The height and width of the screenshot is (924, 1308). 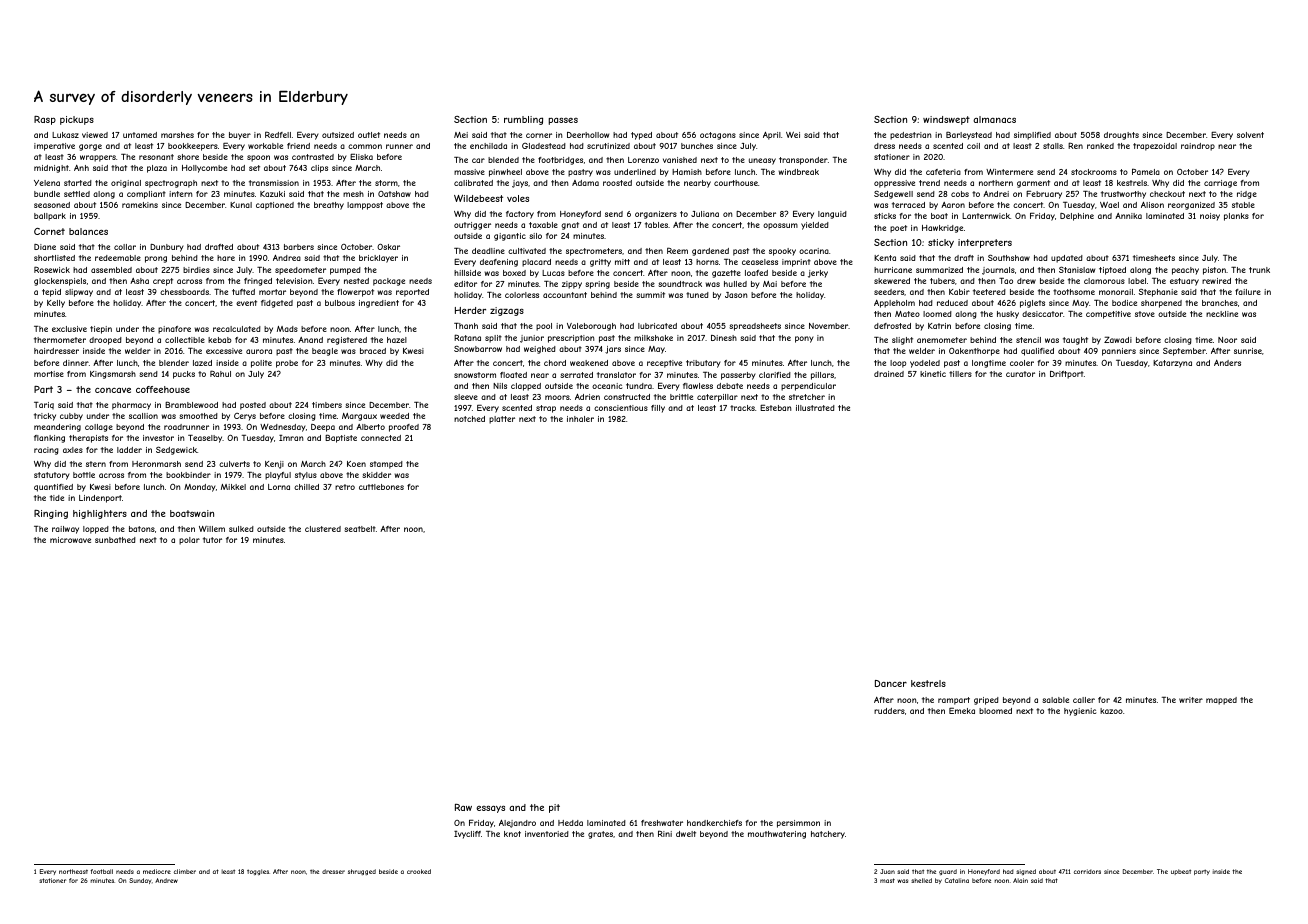 What do you see at coordinates (126, 184) in the screenshot?
I see `original` at bounding box center [126, 184].
